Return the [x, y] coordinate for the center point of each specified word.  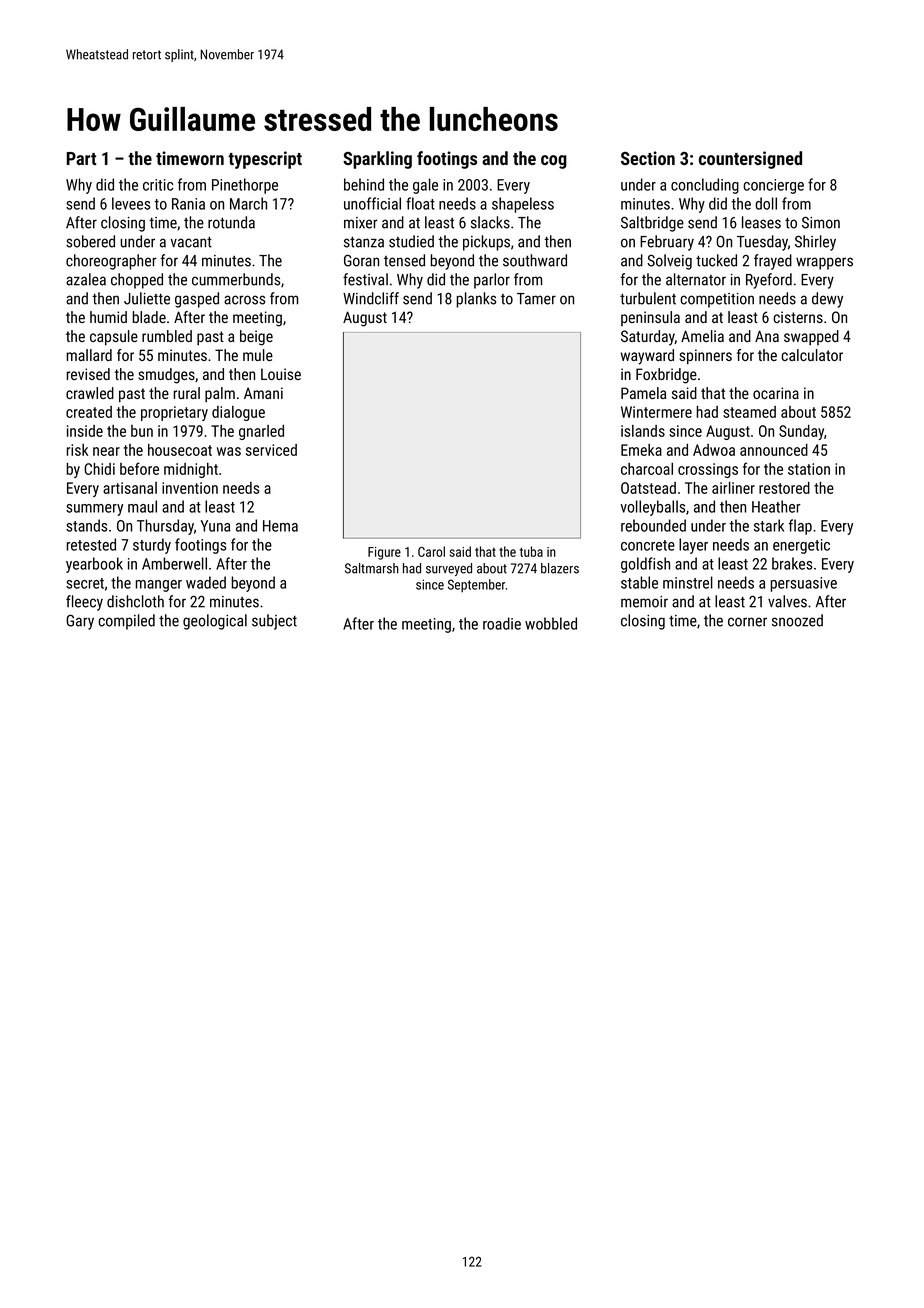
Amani [263, 393]
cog [554, 162]
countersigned [750, 160]
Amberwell [174, 563]
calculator [812, 355]
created [89, 412]
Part [81, 158]
